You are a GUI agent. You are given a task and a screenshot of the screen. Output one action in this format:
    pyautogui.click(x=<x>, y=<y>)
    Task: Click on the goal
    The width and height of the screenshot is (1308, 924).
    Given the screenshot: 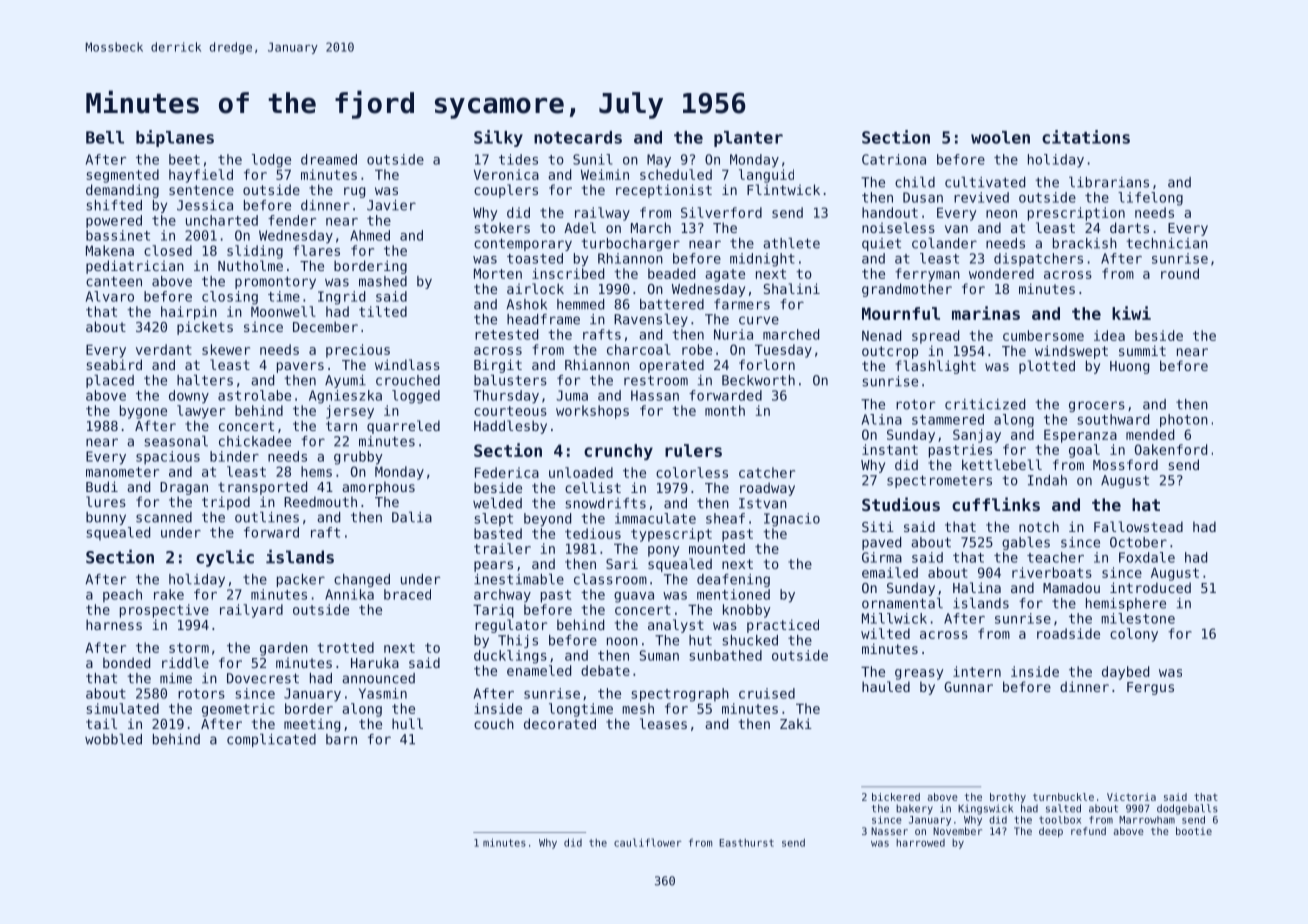 What is the action you would take?
    pyautogui.click(x=1084, y=451)
